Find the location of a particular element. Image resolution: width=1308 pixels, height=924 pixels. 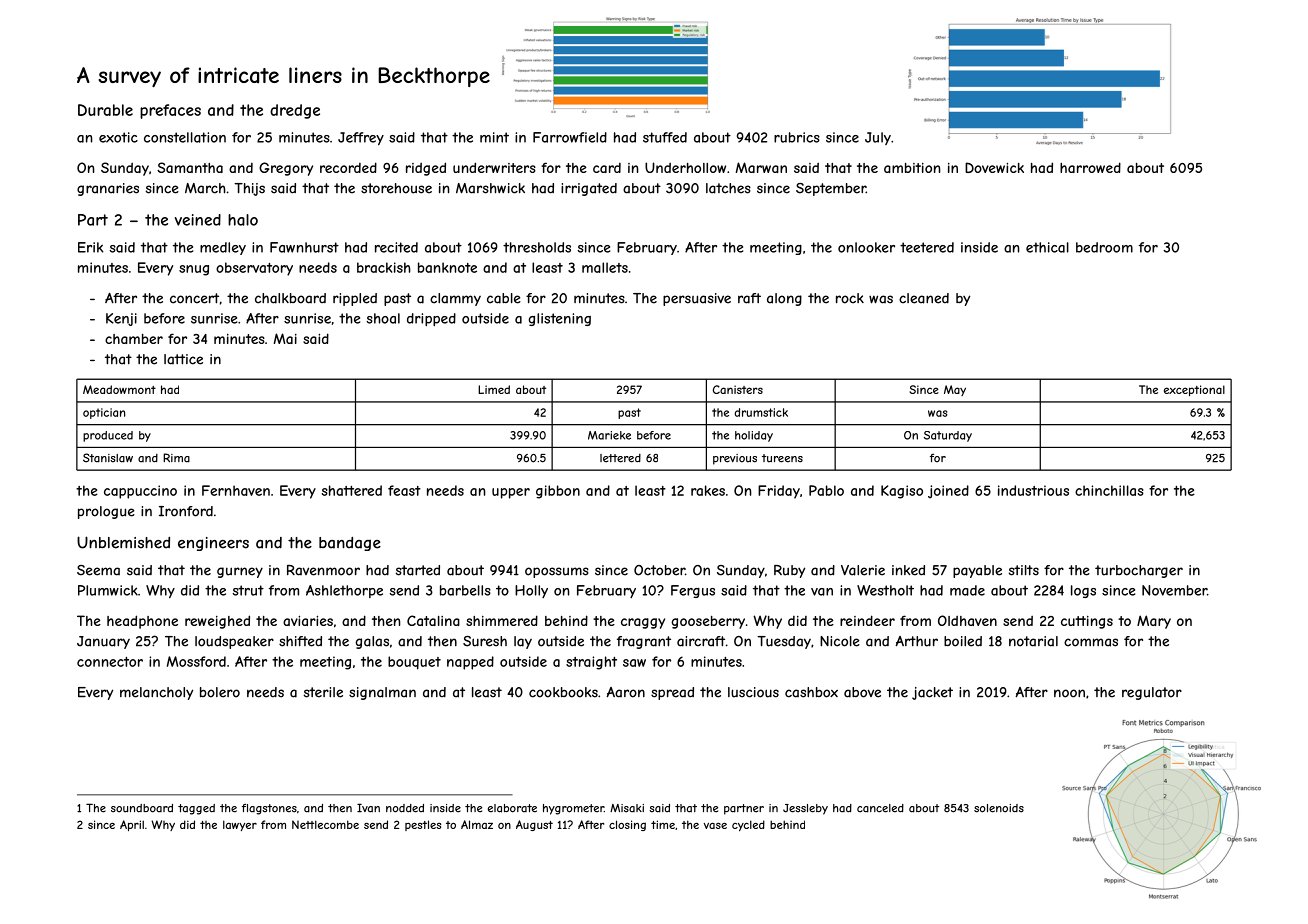

rubrics is located at coordinates (797, 137).
